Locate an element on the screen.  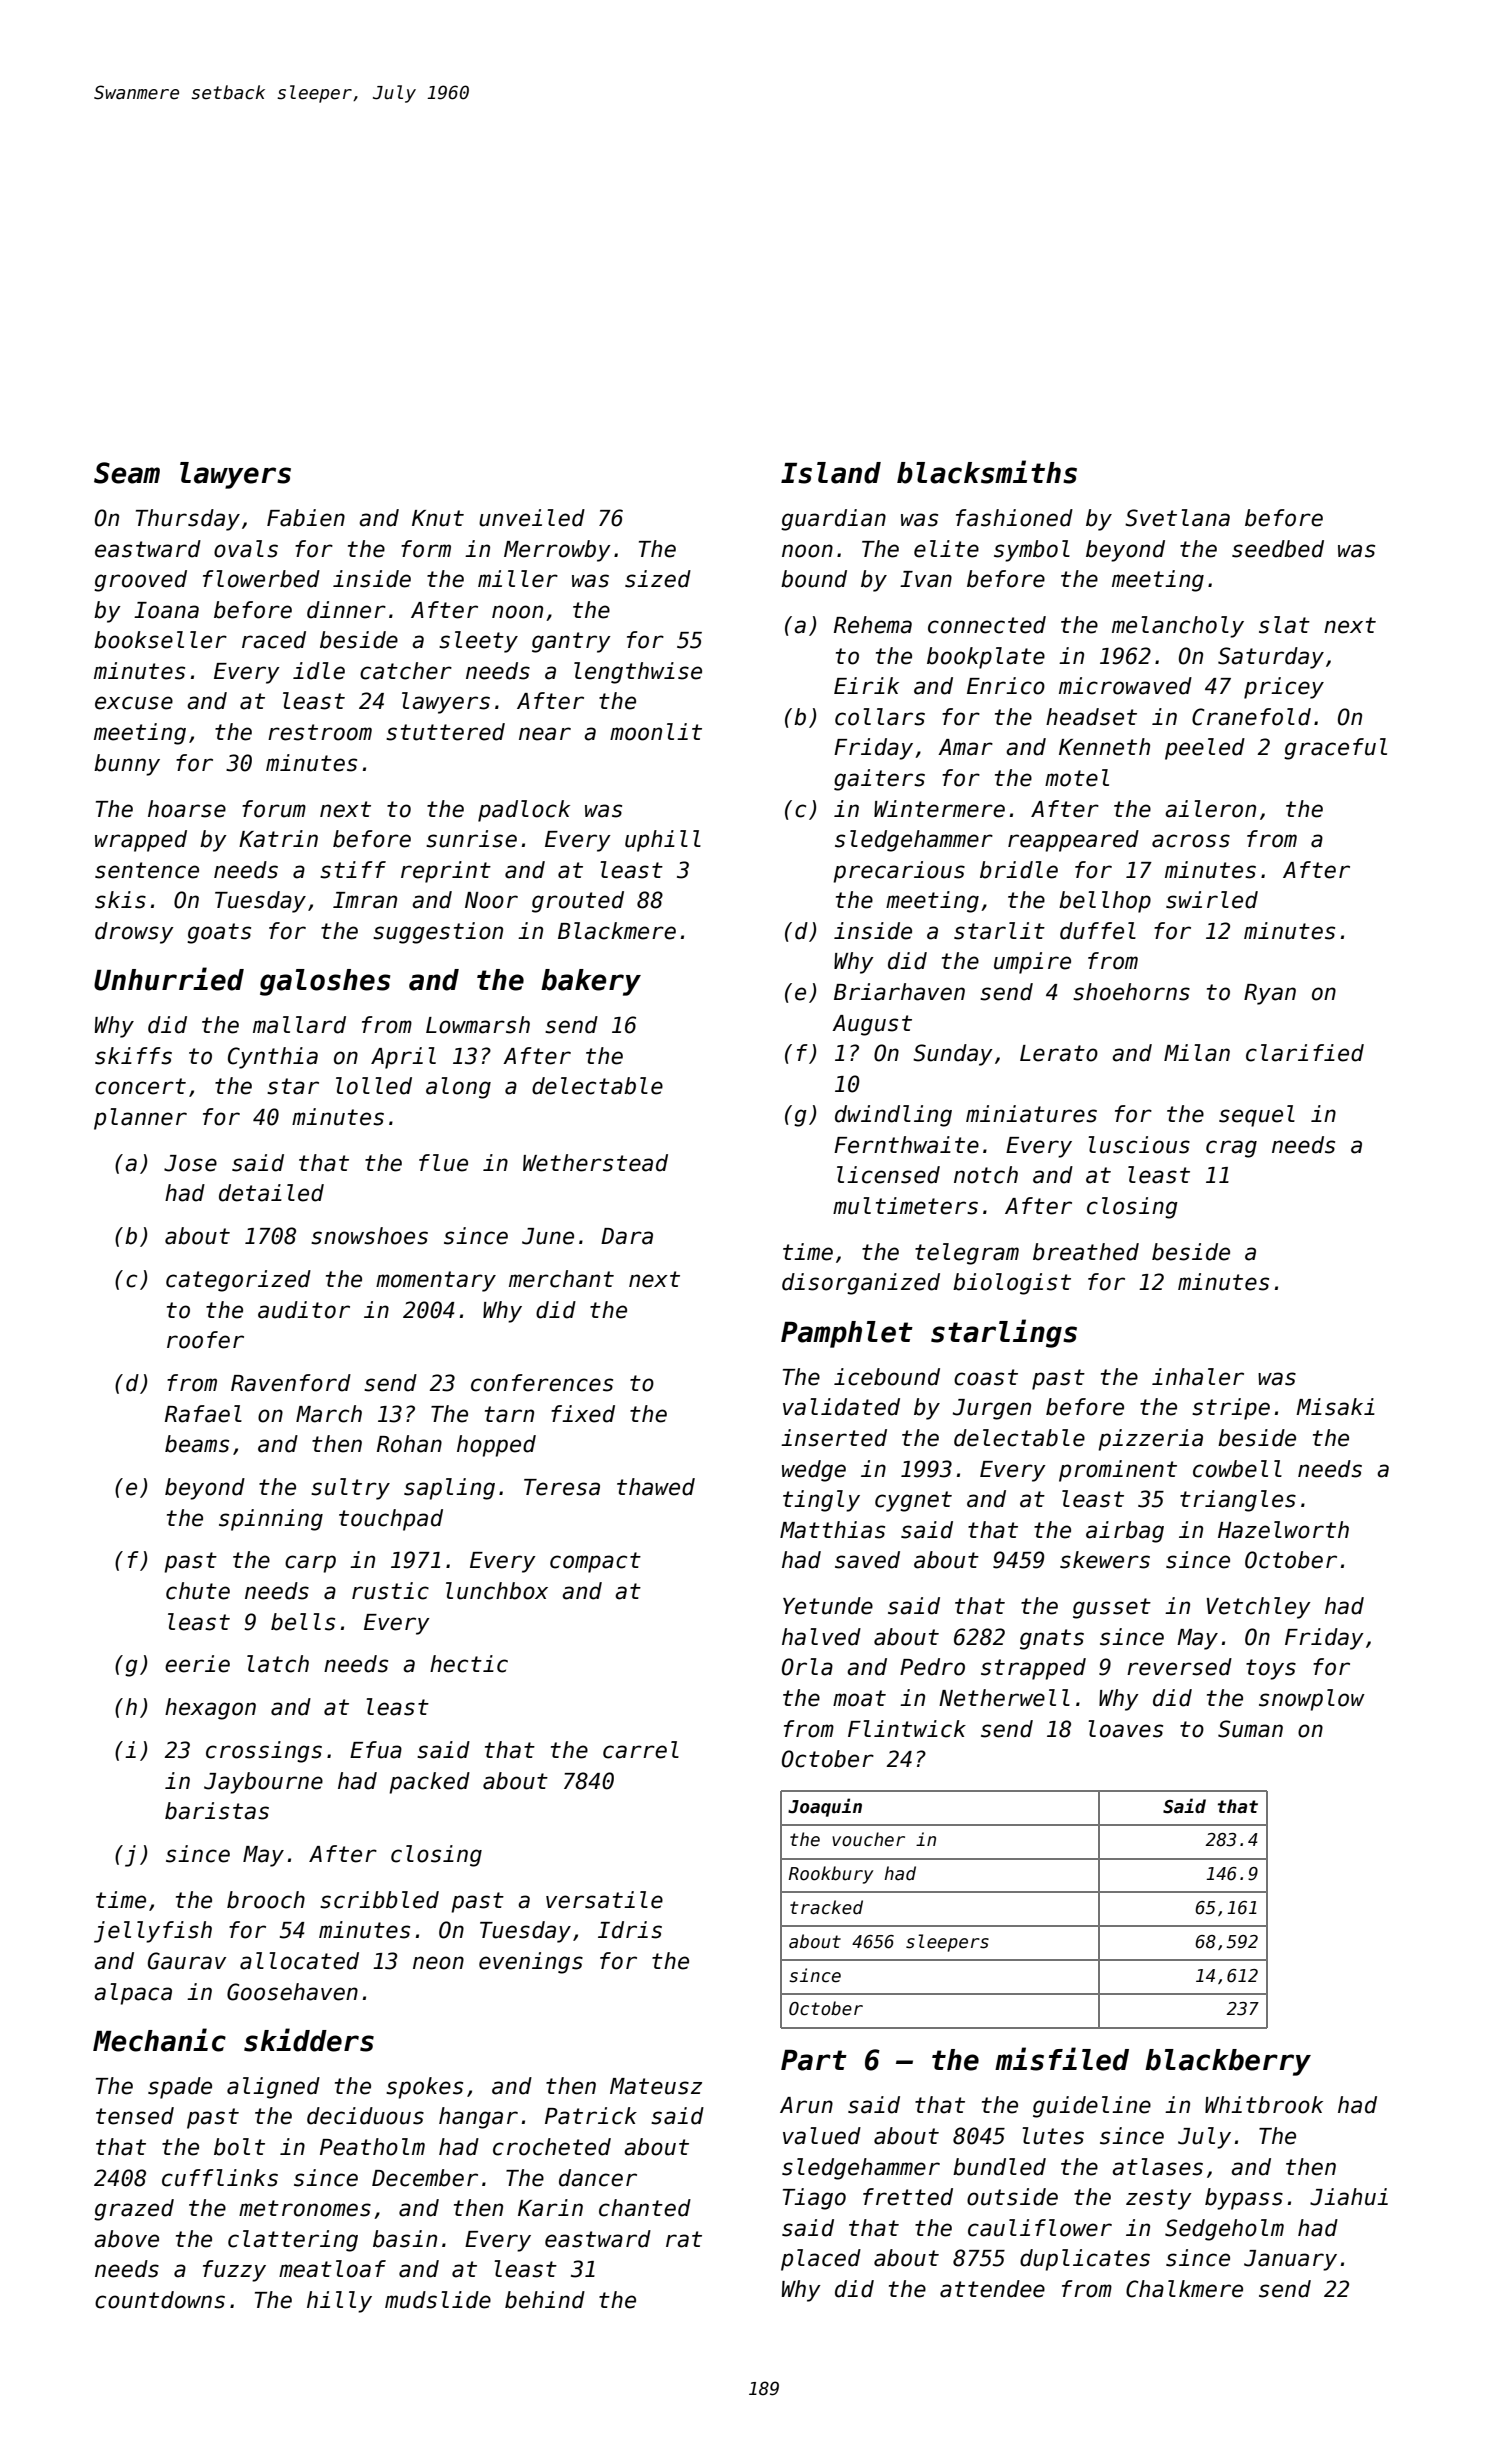
fashioned is located at coordinates (1014, 518).
